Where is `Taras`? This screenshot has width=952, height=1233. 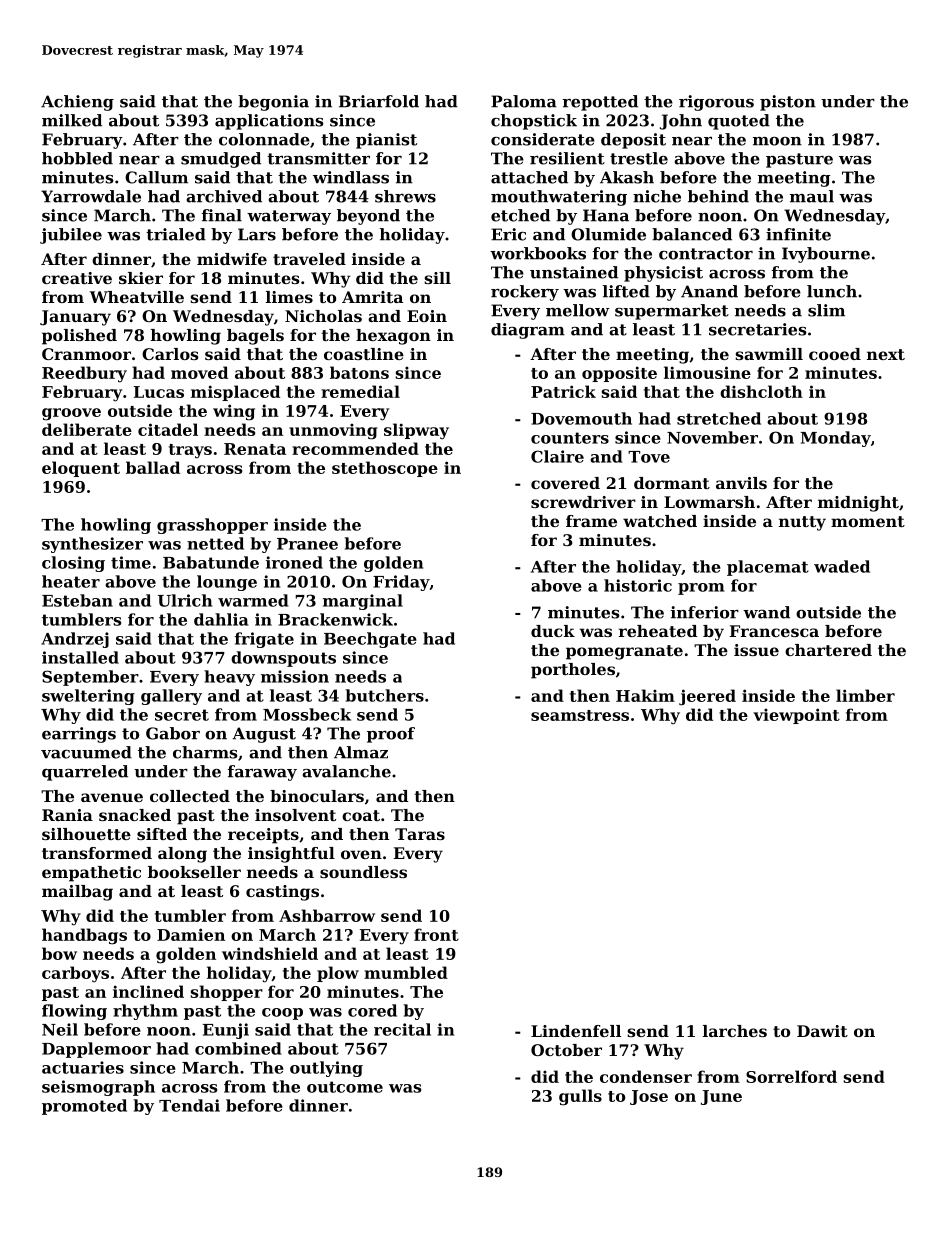 Taras is located at coordinates (420, 834).
